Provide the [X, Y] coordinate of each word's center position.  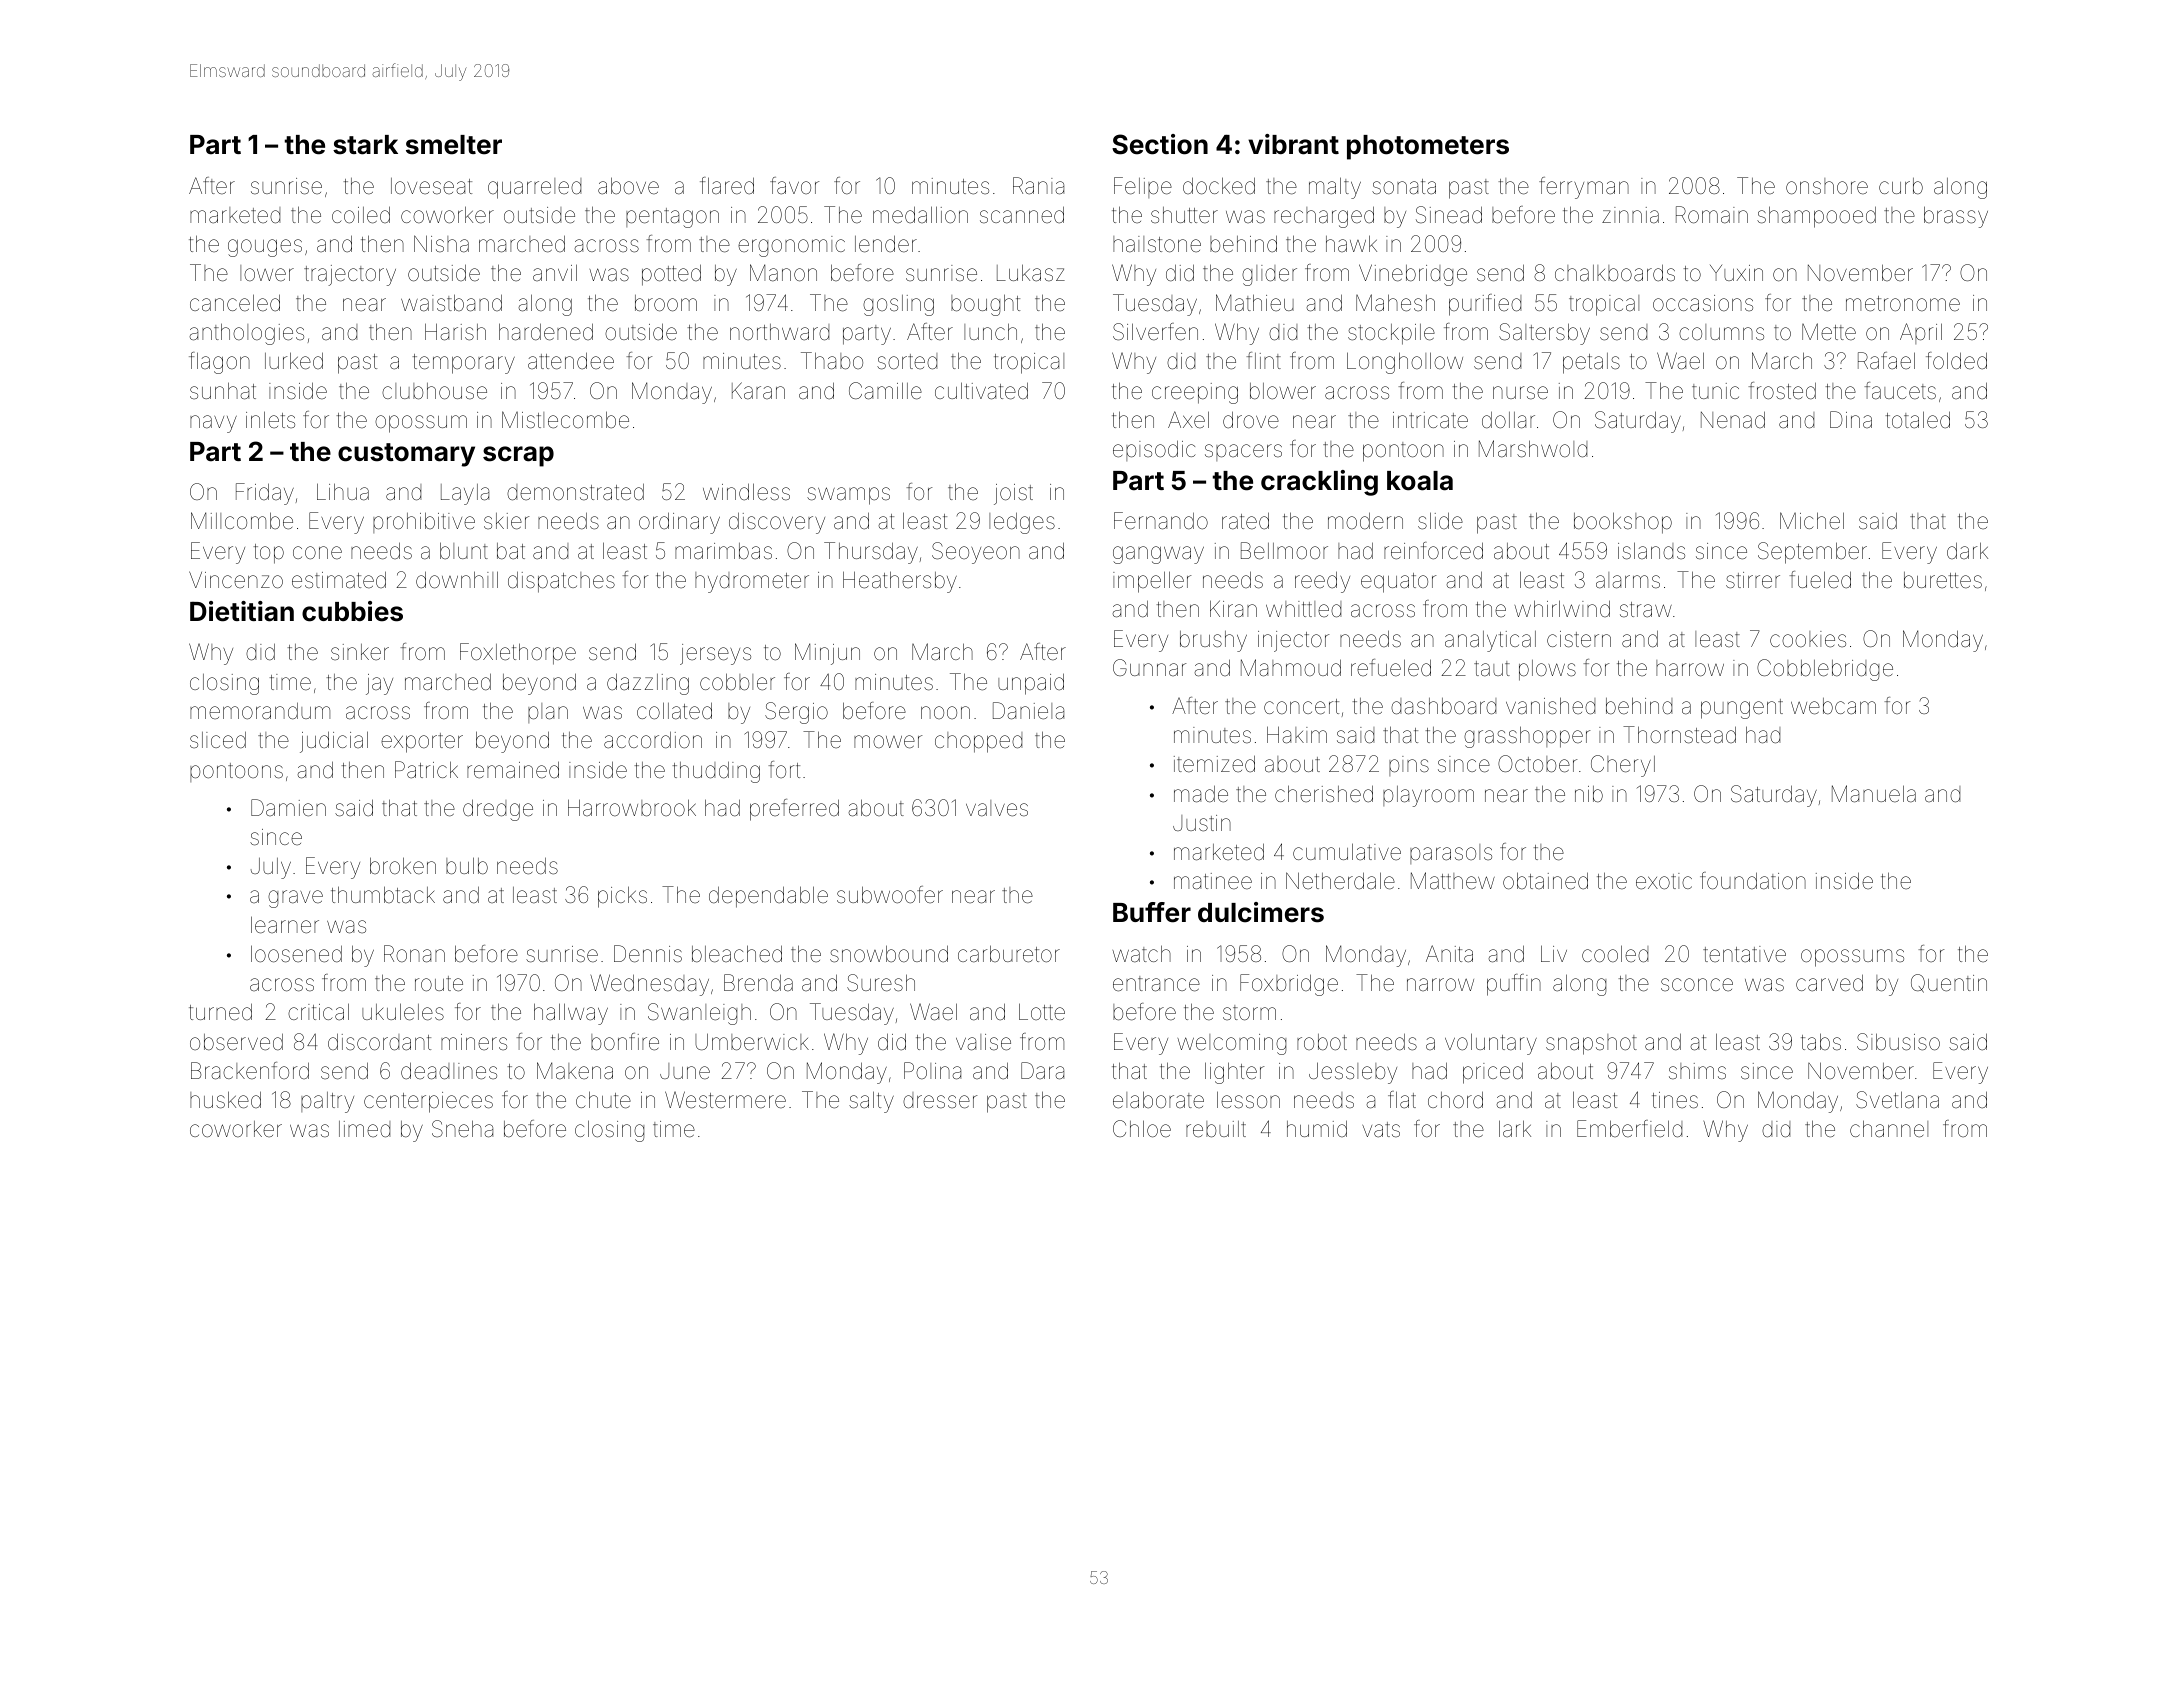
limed [364, 1129]
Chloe [1142, 1129]
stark [365, 145]
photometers [1428, 147]
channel [1889, 1129]
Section [1160, 144]
